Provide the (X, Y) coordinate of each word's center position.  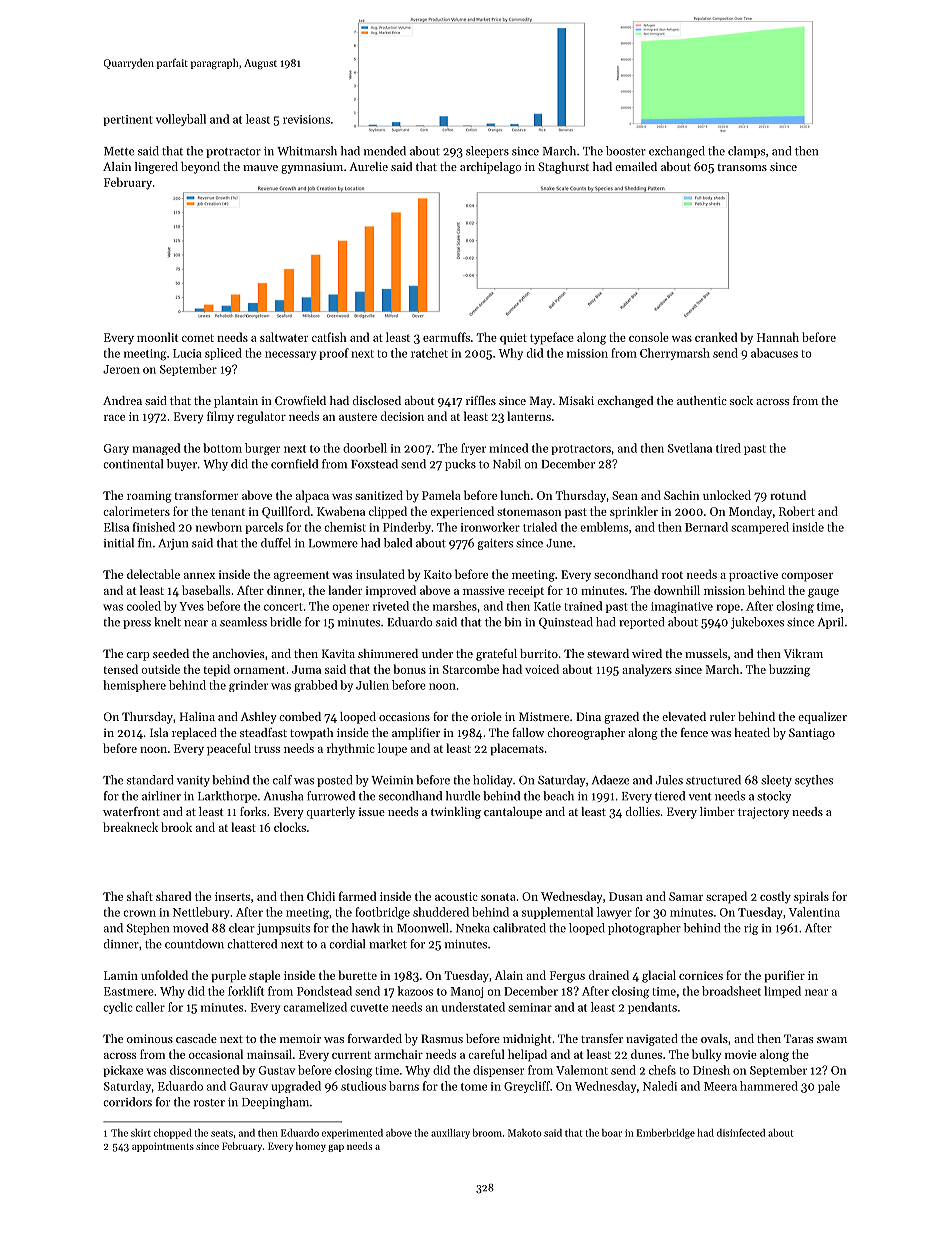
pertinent (127, 120)
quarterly (331, 813)
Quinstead (566, 623)
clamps (746, 152)
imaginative (682, 607)
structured (713, 780)
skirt (141, 1133)
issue (372, 811)
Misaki (576, 400)
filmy (220, 417)
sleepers (487, 152)
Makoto (525, 1133)
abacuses (774, 353)
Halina (197, 716)
